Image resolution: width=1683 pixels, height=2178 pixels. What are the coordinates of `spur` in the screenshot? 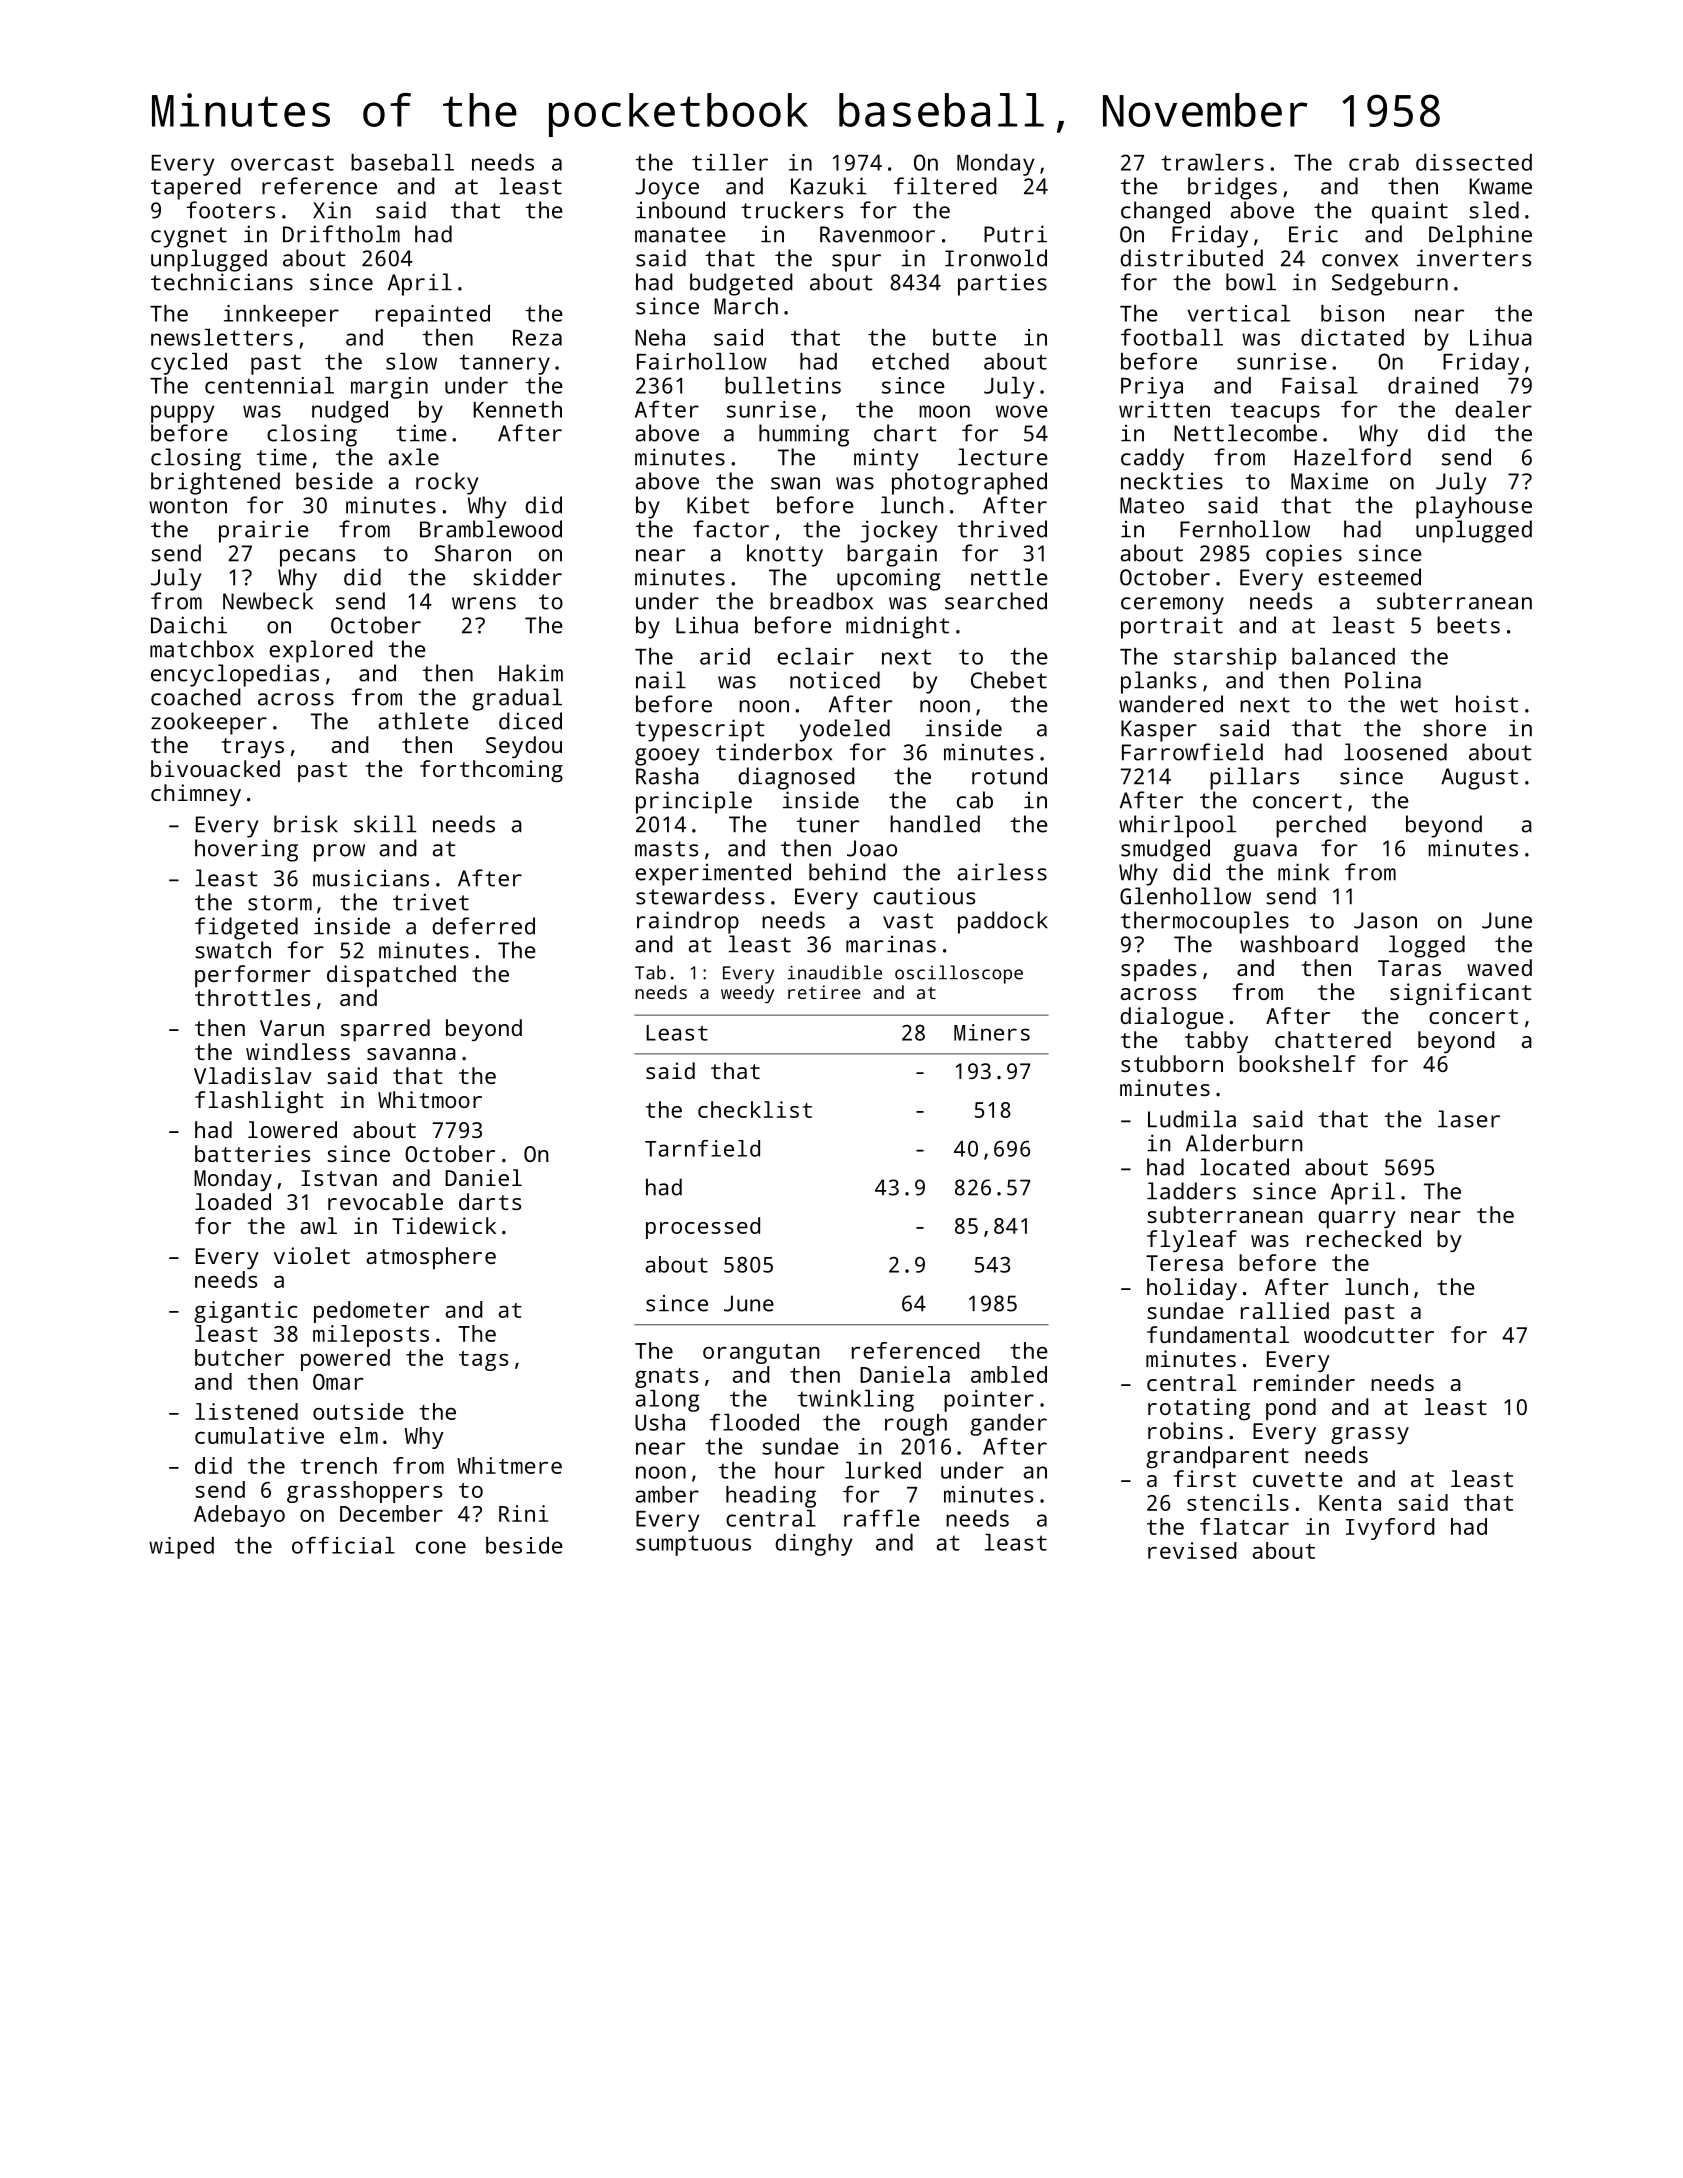 It's located at (856, 263).
